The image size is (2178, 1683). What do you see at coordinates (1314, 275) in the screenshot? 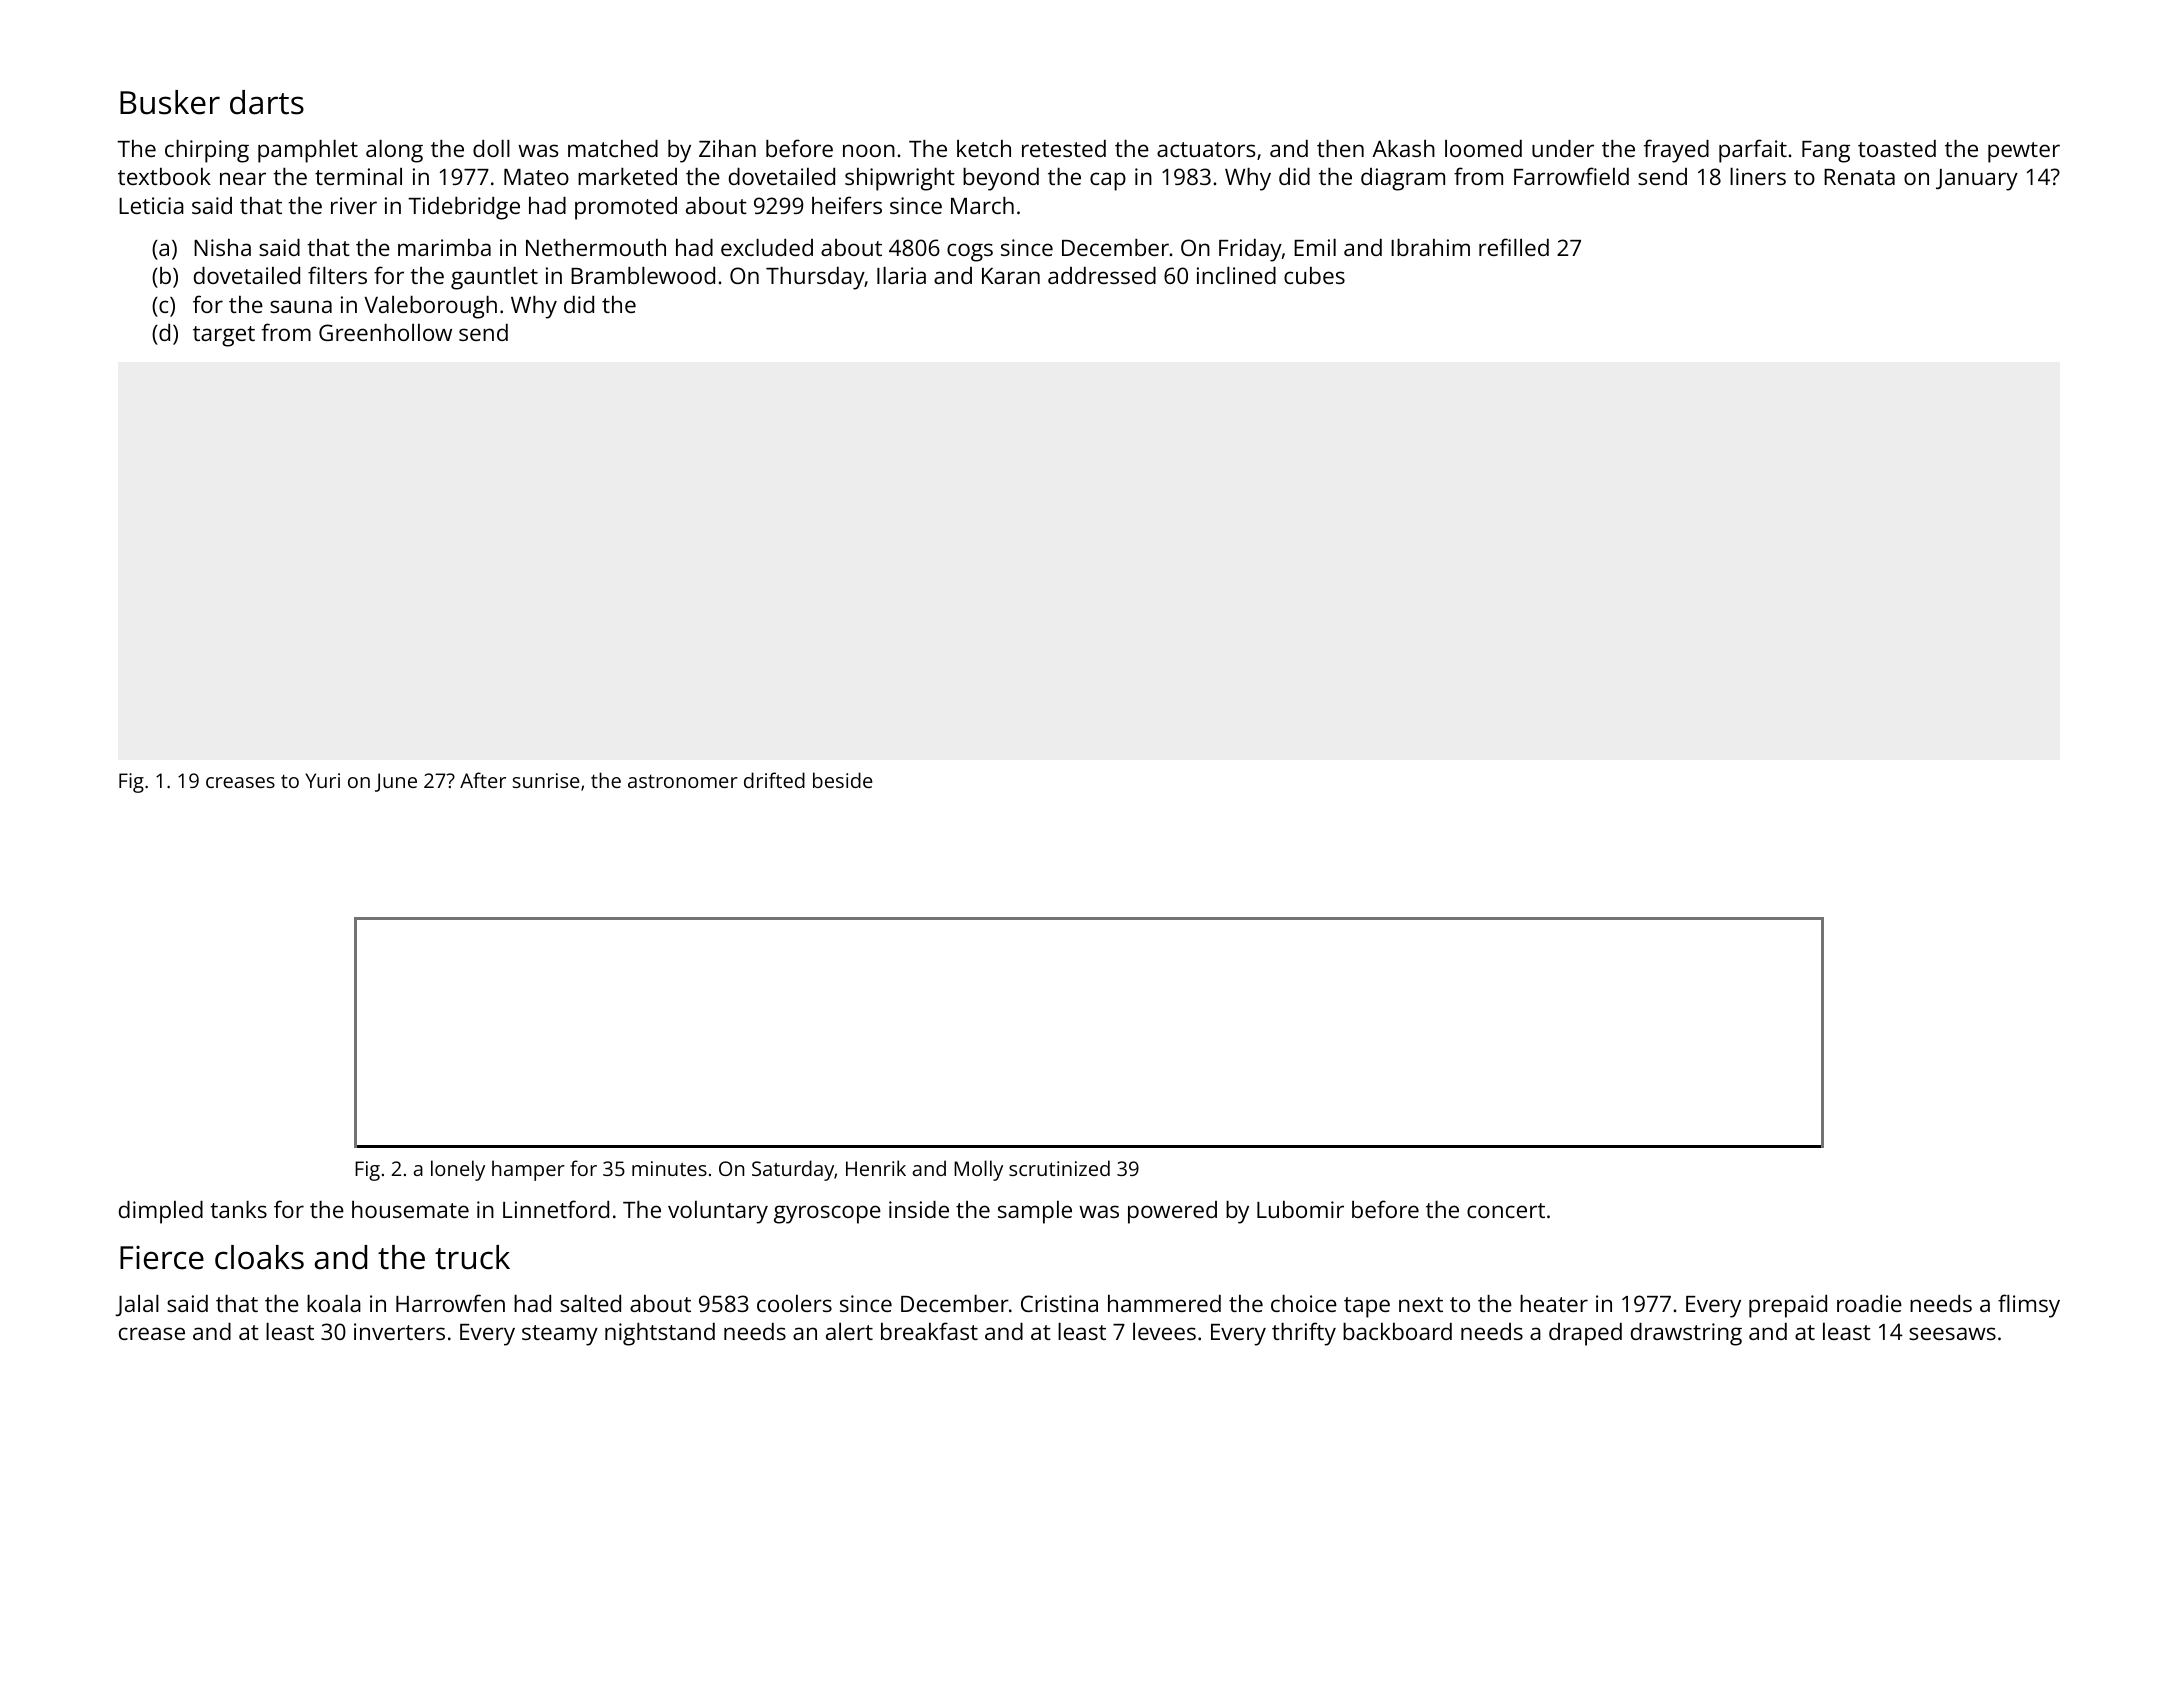
I see `cubes` at bounding box center [1314, 275].
